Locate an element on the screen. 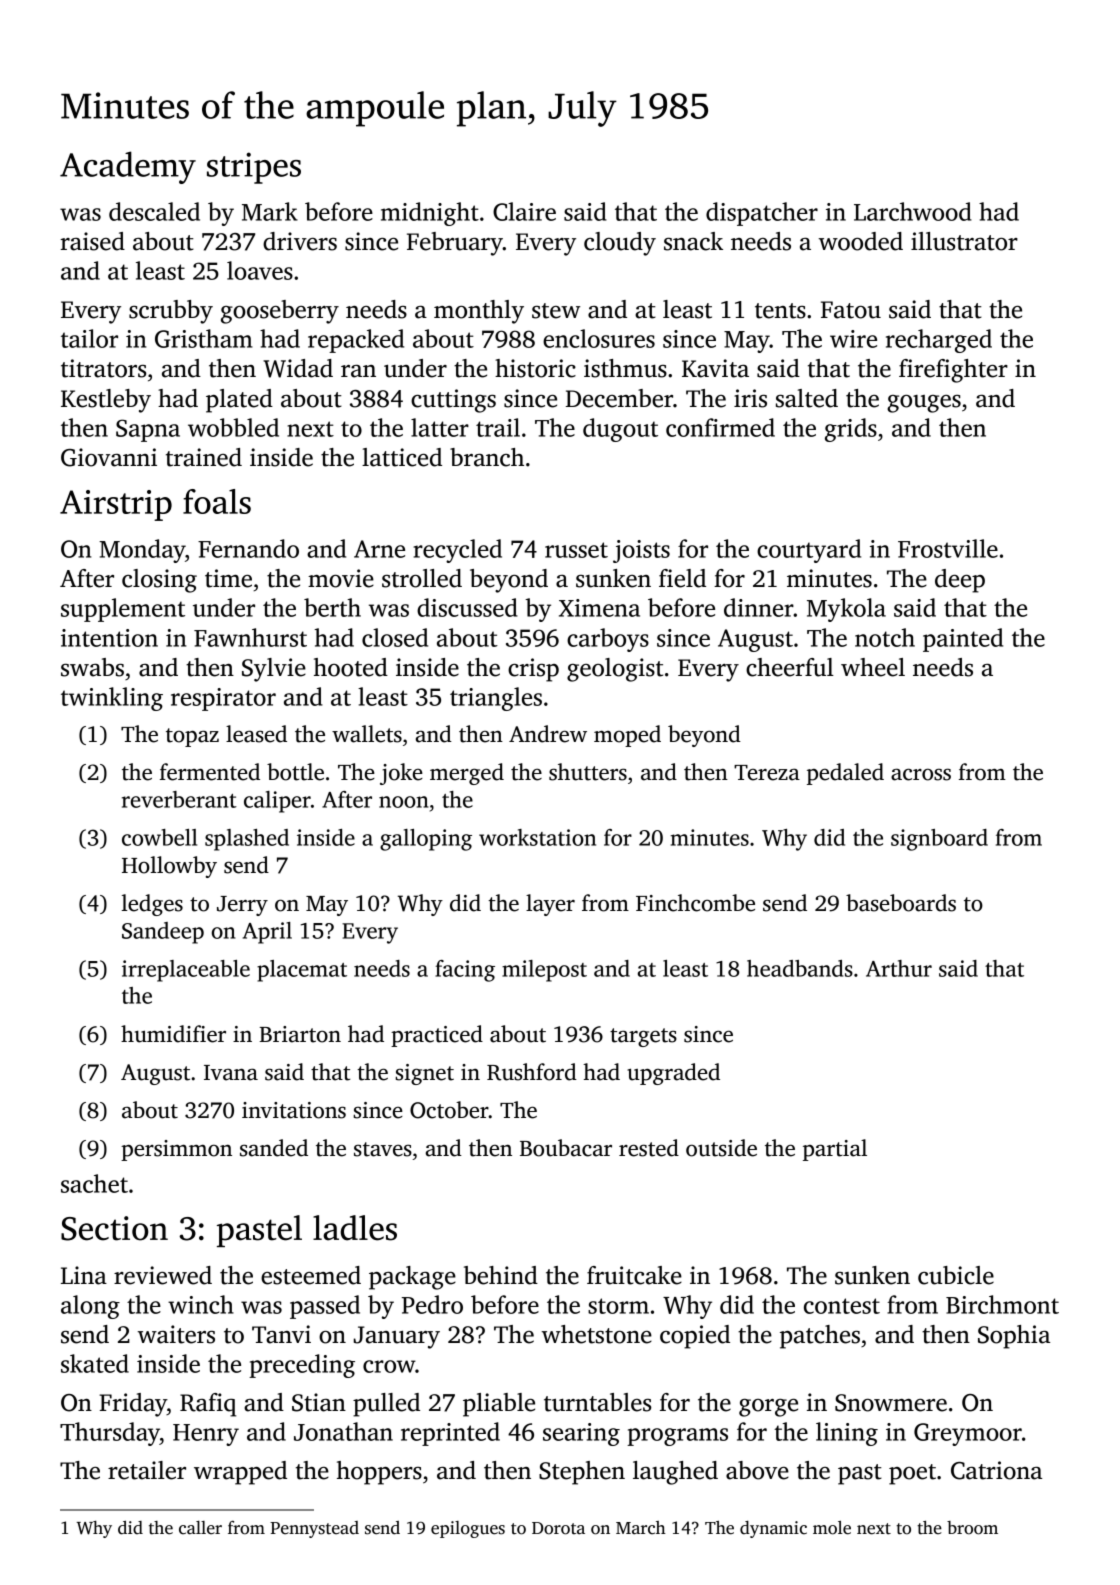 The height and width of the screenshot is (1585, 1120). Frostville is located at coordinates (948, 548).
